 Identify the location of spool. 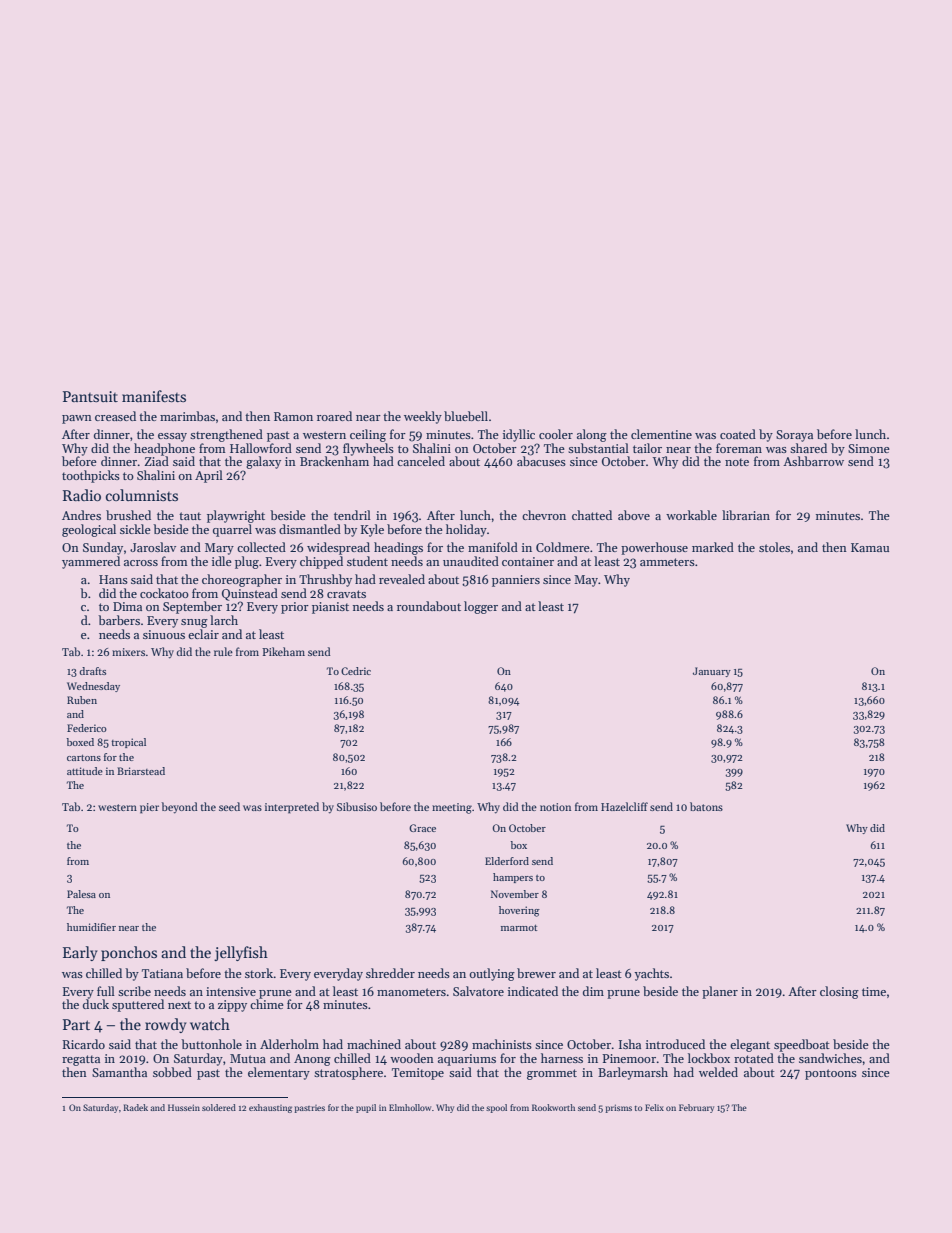
(496, 1108).
